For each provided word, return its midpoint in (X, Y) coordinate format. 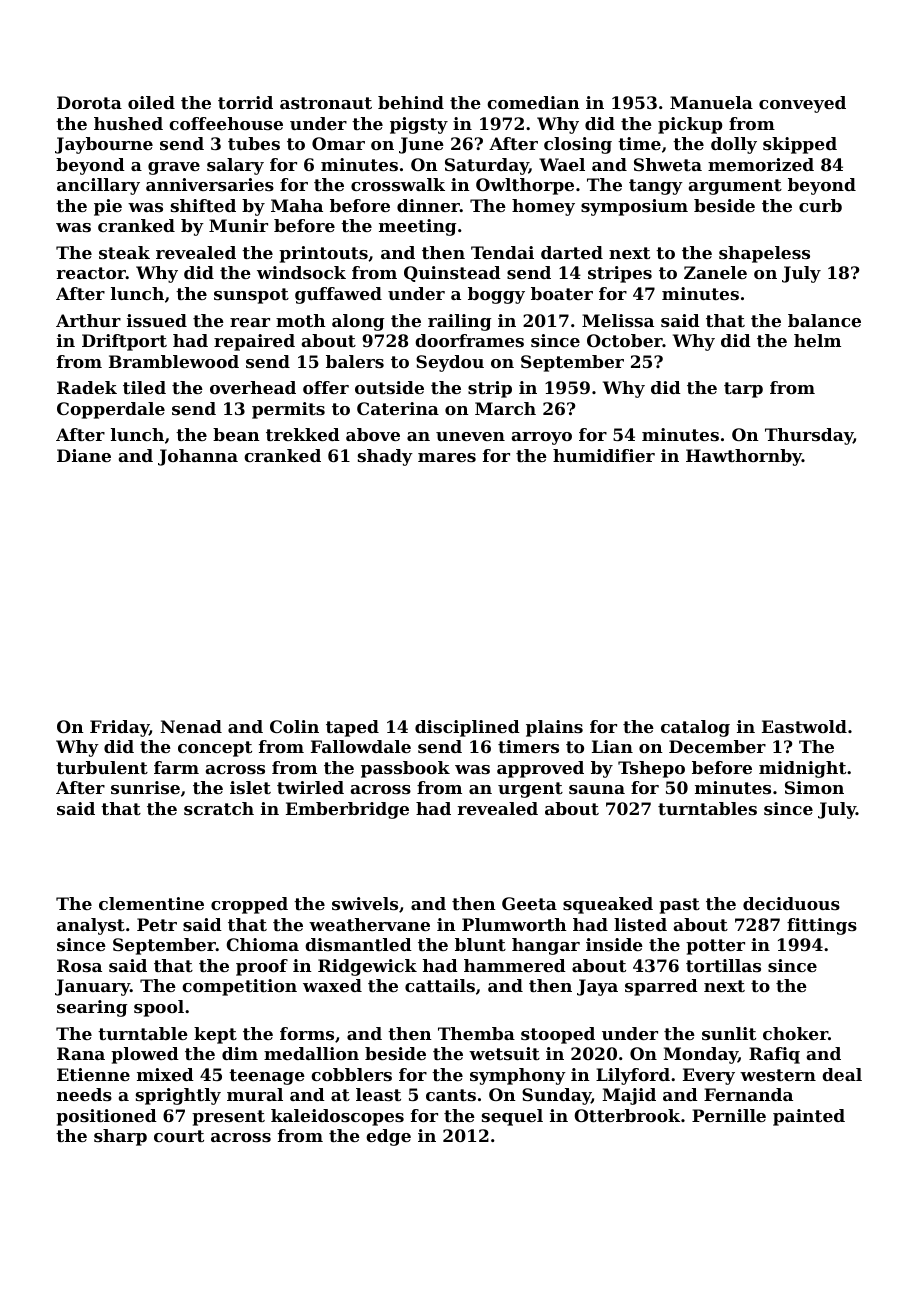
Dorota (89, 102)
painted (809, 1117)
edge (388, 1137)
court (179, 1136)
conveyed (802, 104)
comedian (533, 102)
